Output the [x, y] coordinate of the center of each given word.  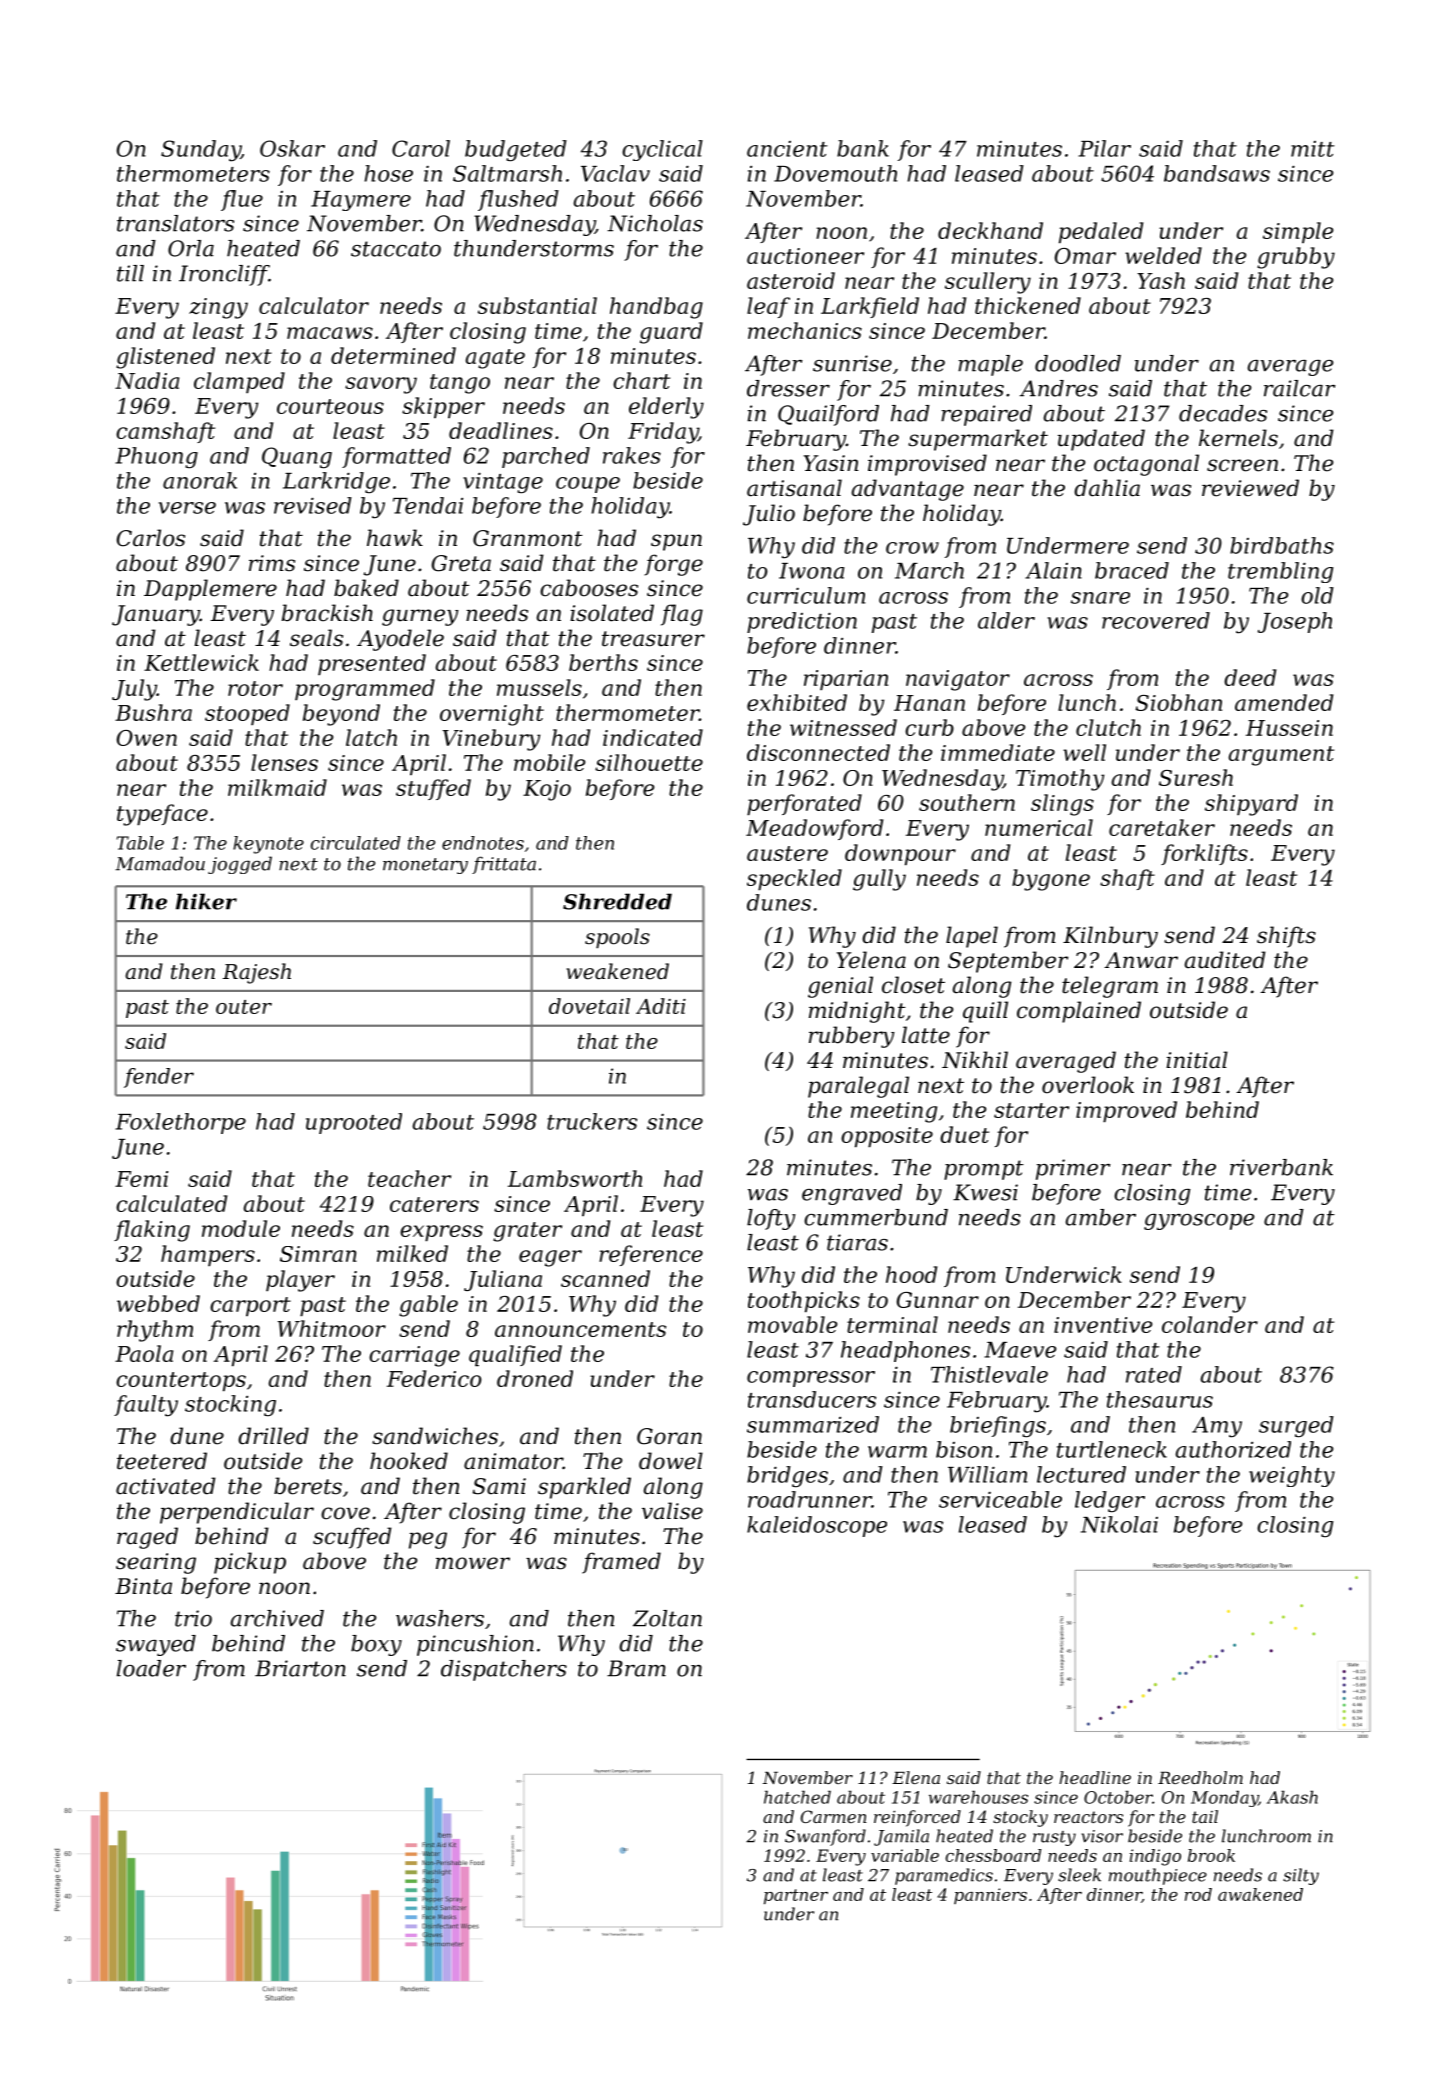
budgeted [516, 151]
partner [796, 1896]
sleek [1079, 1875]
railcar [1300, 388]
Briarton [300, 1668]
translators [175, 223]
